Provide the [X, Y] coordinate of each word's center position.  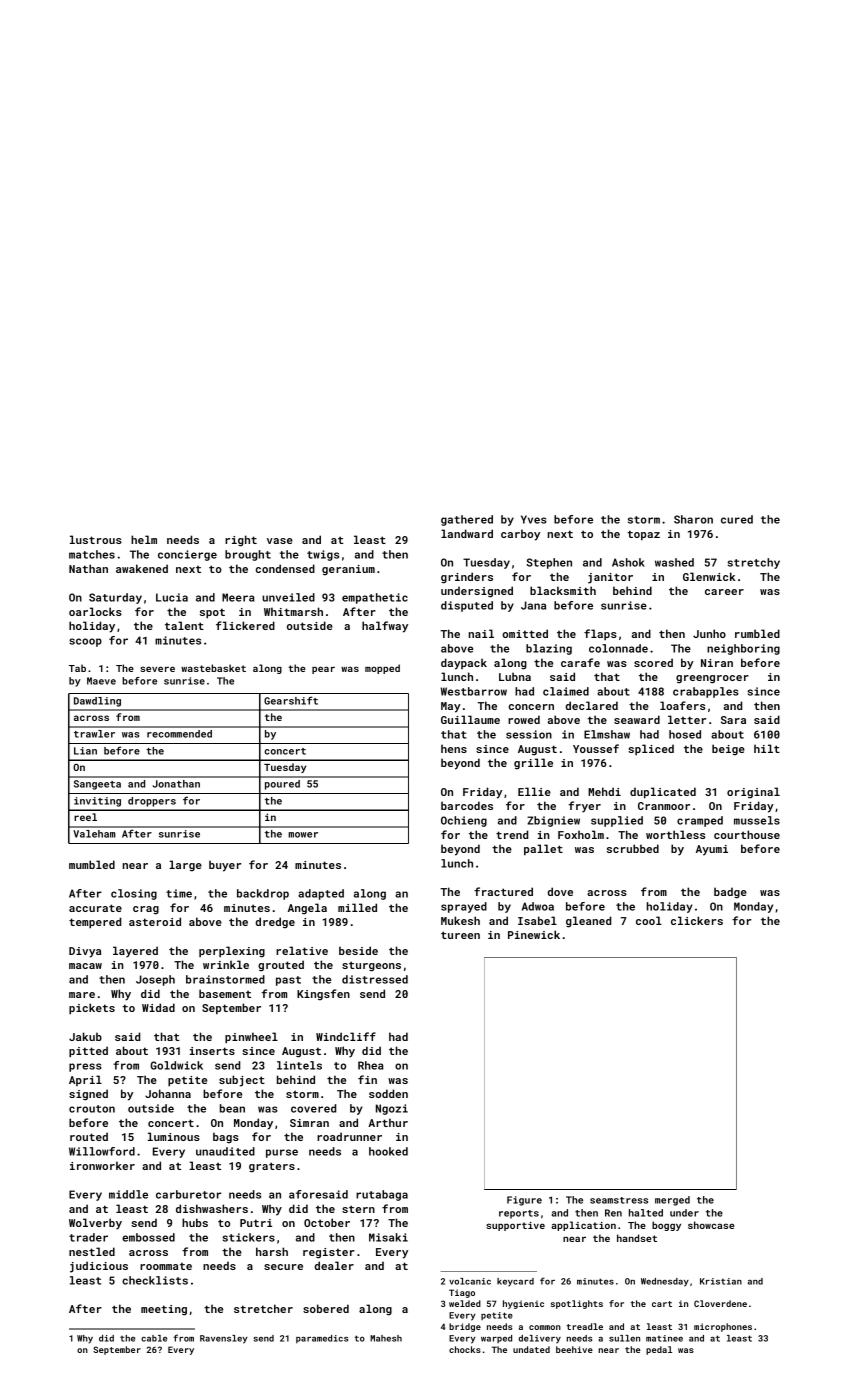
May [451, 707]
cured [737, 519]
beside [358, 950]
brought [248, 555]
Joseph [155, 980]
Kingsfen [323, 995]
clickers [697, 920]
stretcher [263, 1308]
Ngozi [392, 1109]
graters [272, 1167]
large [185, 866]
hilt [767, 748]
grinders [467, 578]
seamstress [619, 1200]
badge [730, 893]
